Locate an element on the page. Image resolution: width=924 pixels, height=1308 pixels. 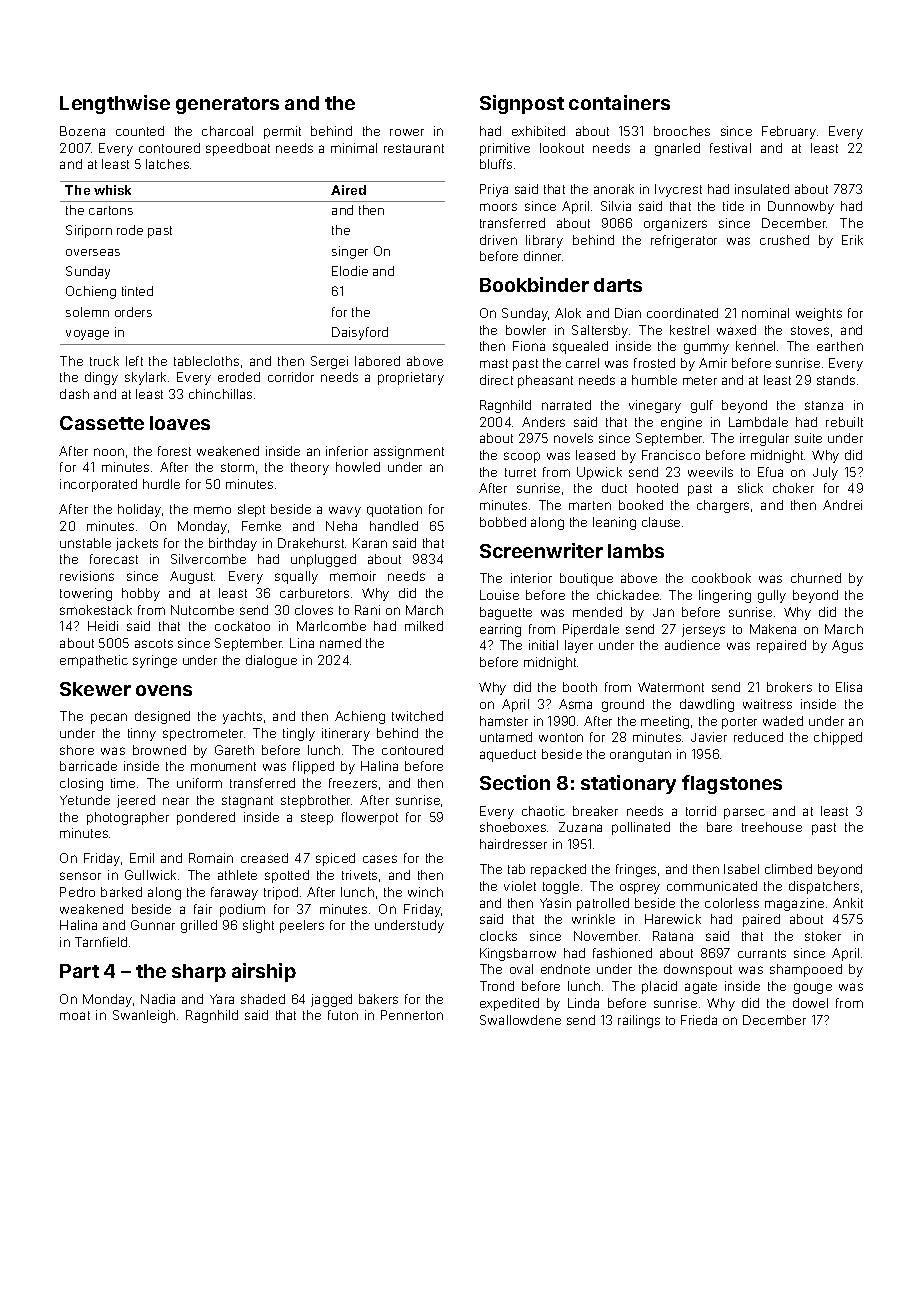
cookbook is located at coordinates (721, 578).
